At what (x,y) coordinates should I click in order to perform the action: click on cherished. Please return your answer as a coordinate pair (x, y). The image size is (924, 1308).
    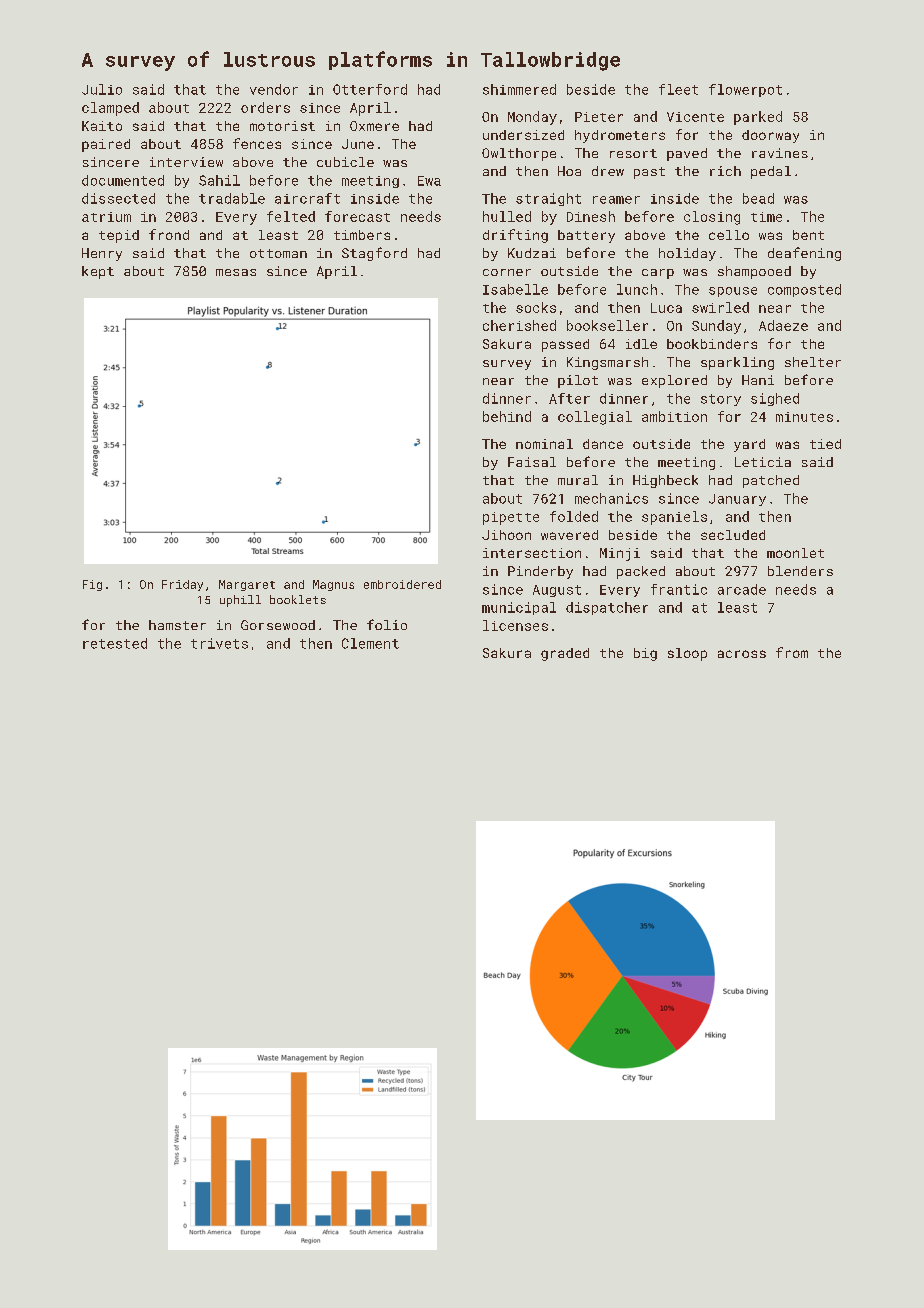
    Looking at the image, I should click on (519, 325).
